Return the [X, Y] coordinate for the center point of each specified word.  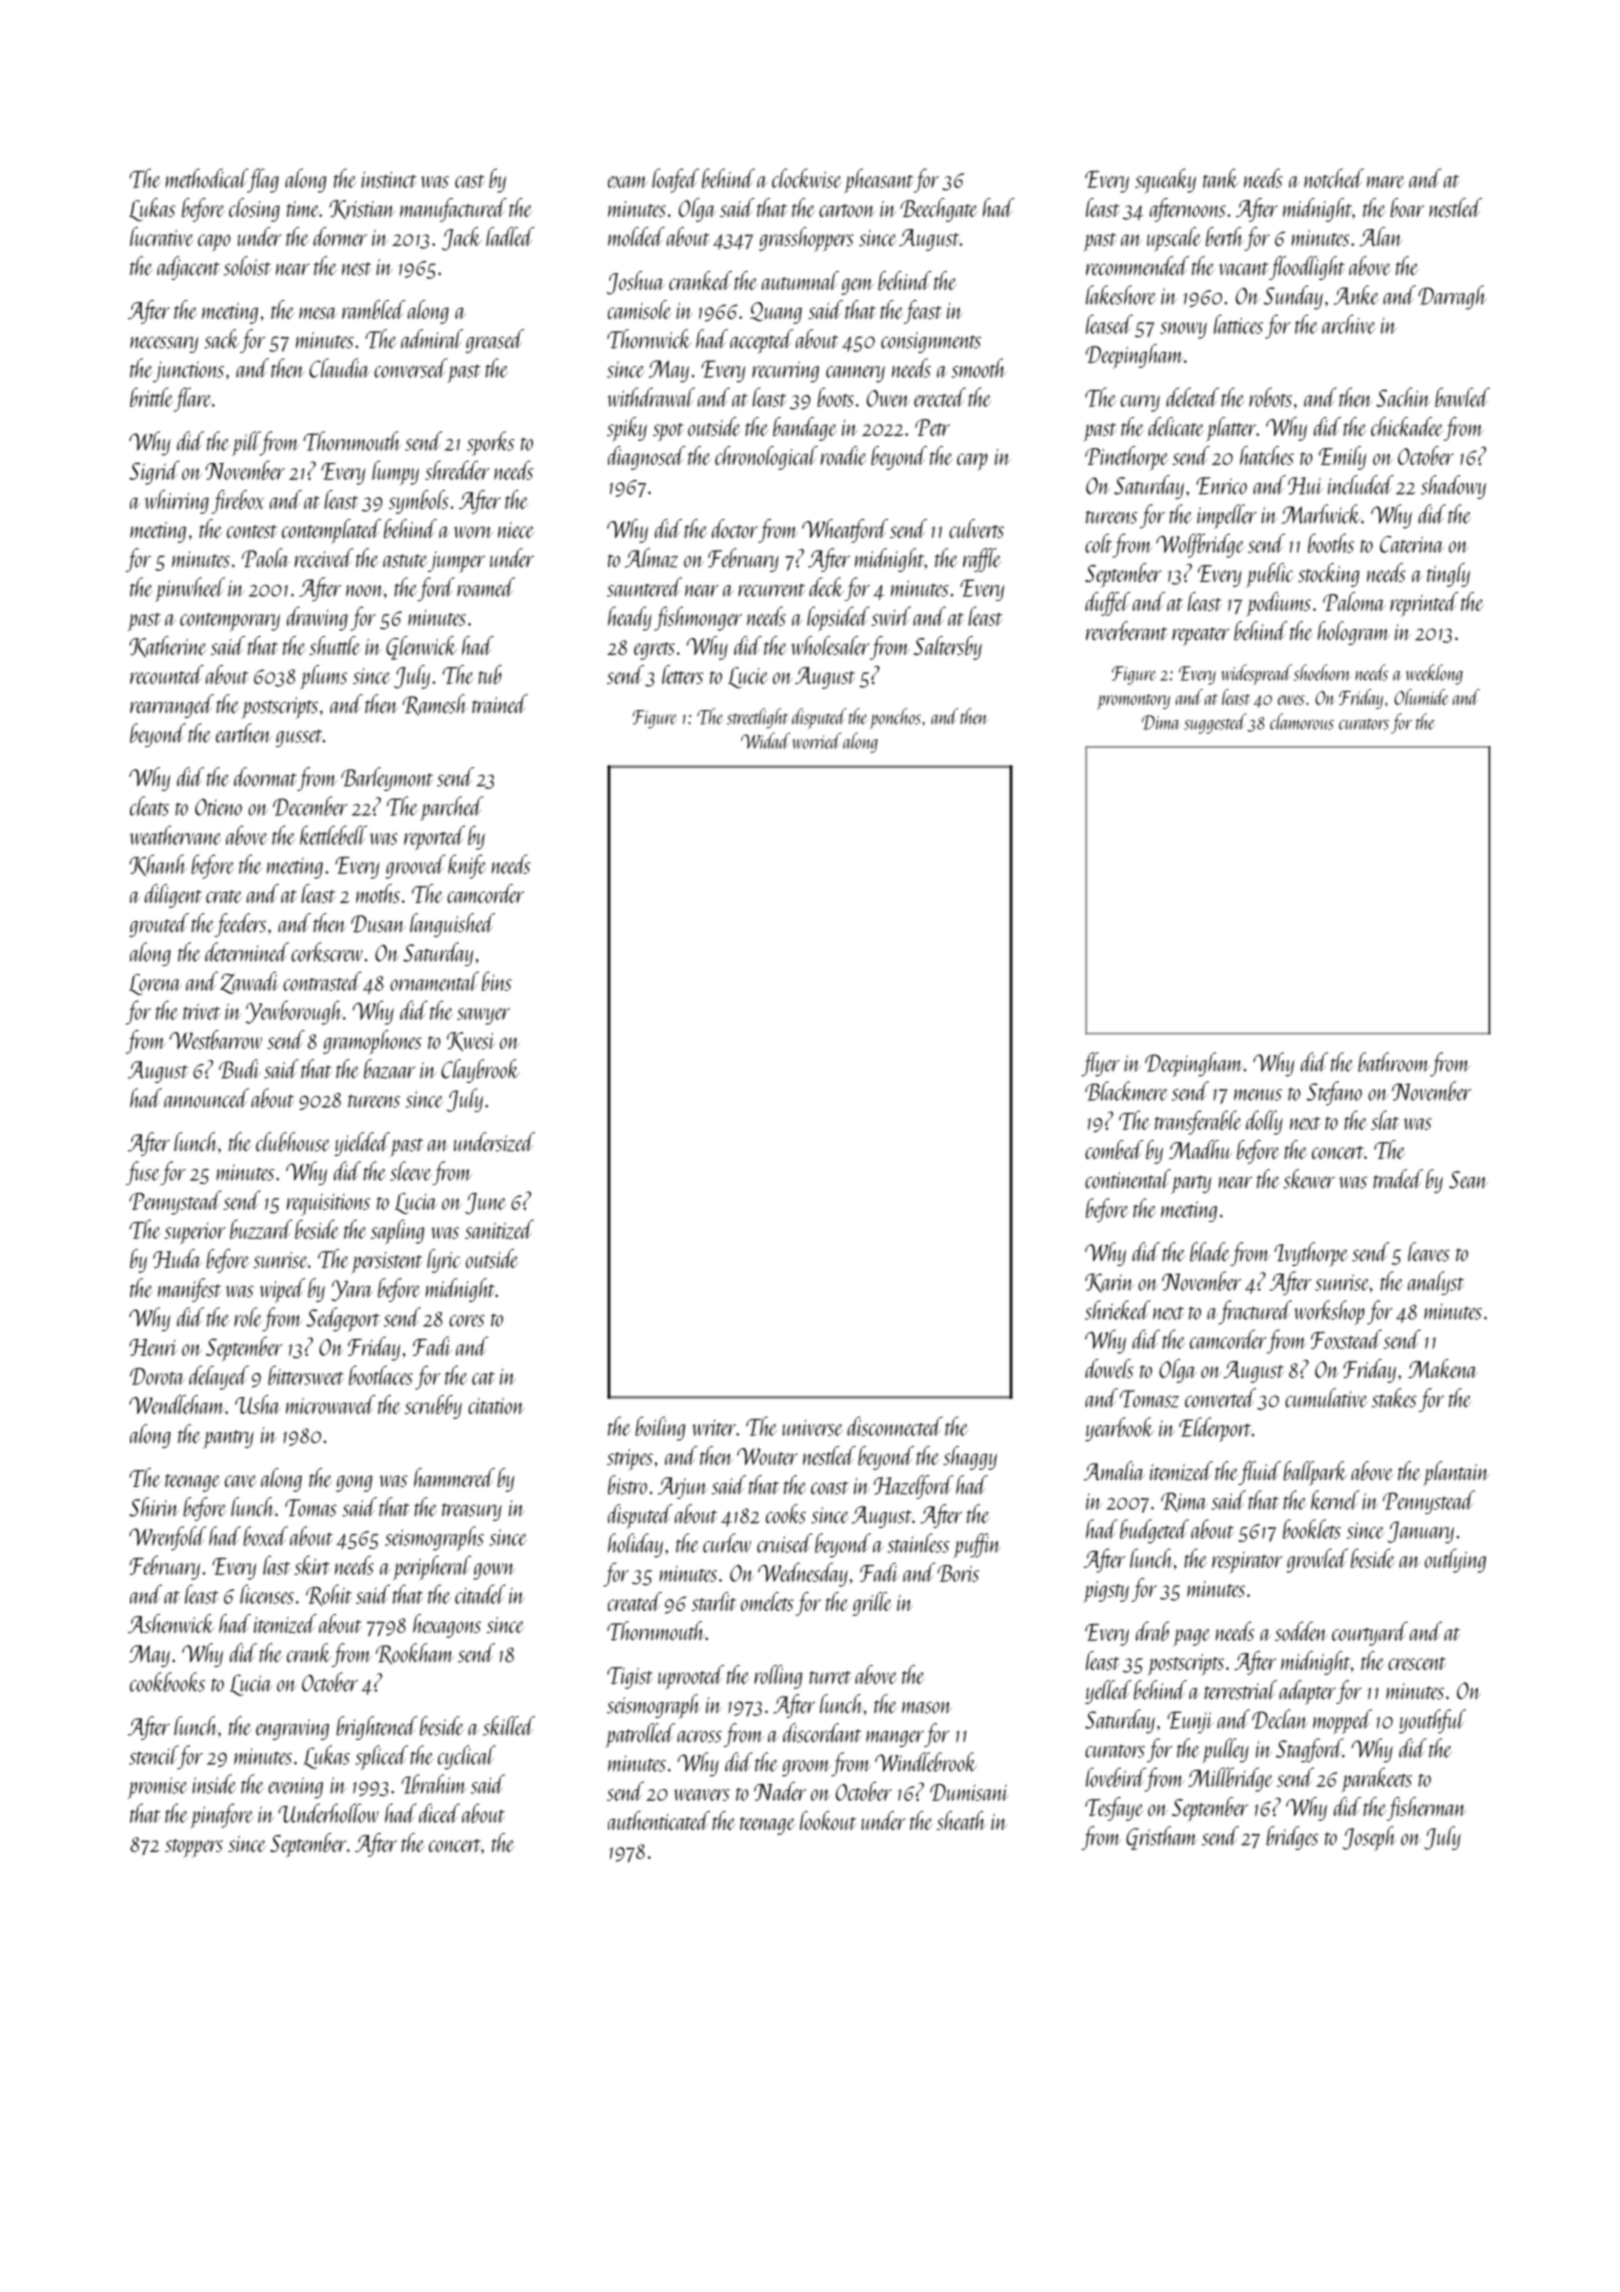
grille [872, 1604]
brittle [151, 397]
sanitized [499, 1229]
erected [940, 397]
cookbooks [167, 1682]
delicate [1176, 426]
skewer [1309, 1179]
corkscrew [327, 952]
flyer [1100, 1064]
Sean [1468, 1180]
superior [195, 1233]
